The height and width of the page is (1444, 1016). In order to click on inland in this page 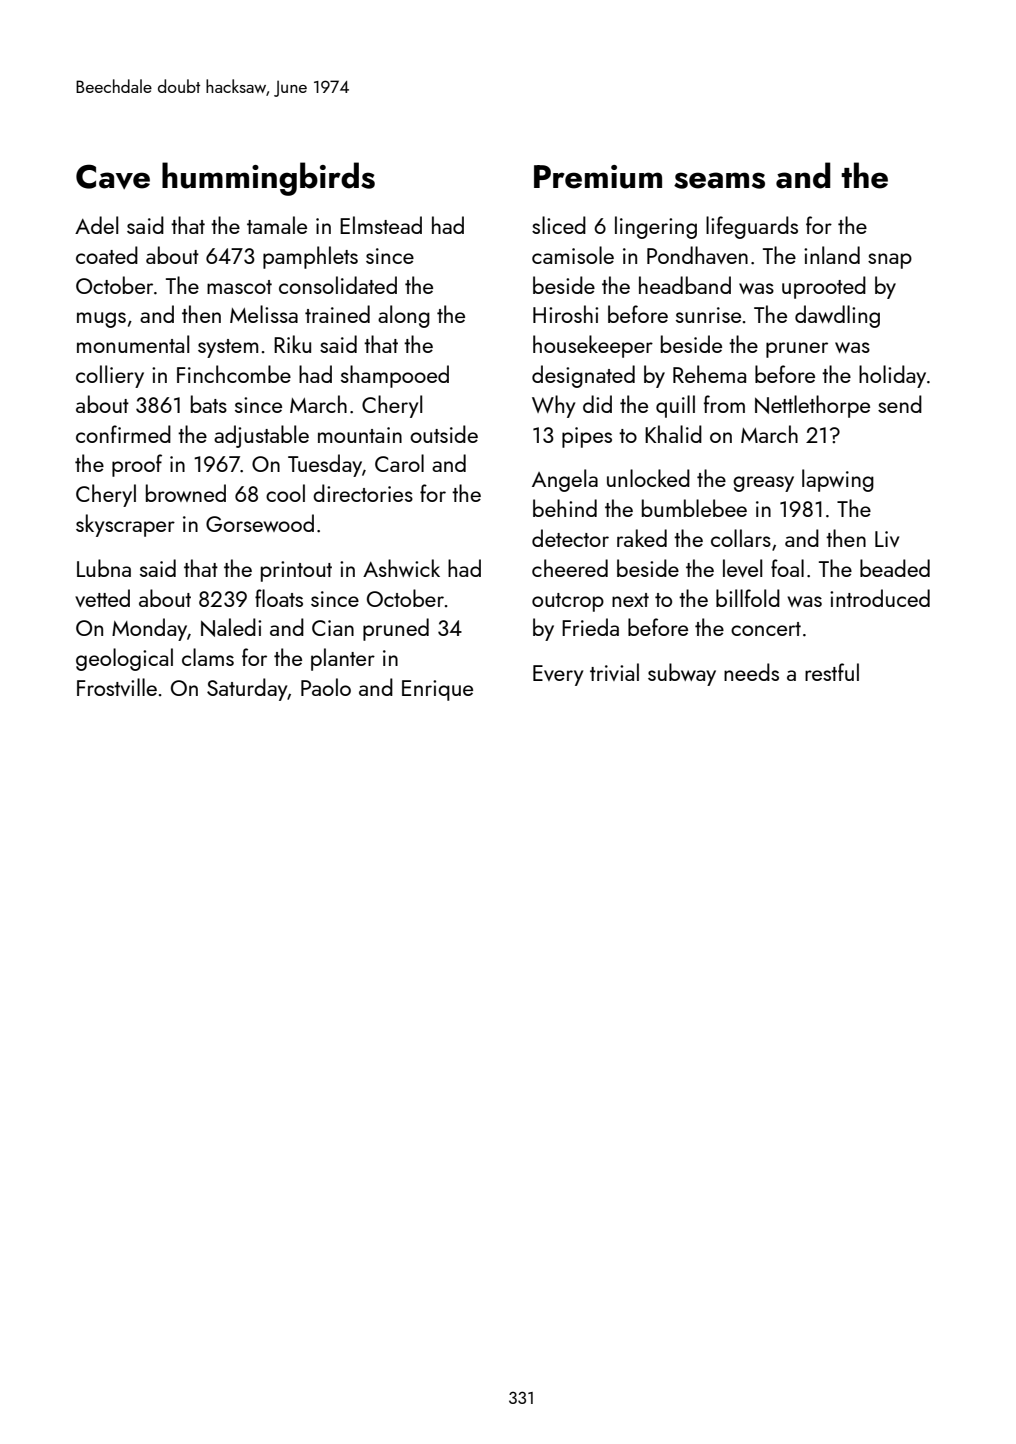, I will do `click(832, 255)`.
